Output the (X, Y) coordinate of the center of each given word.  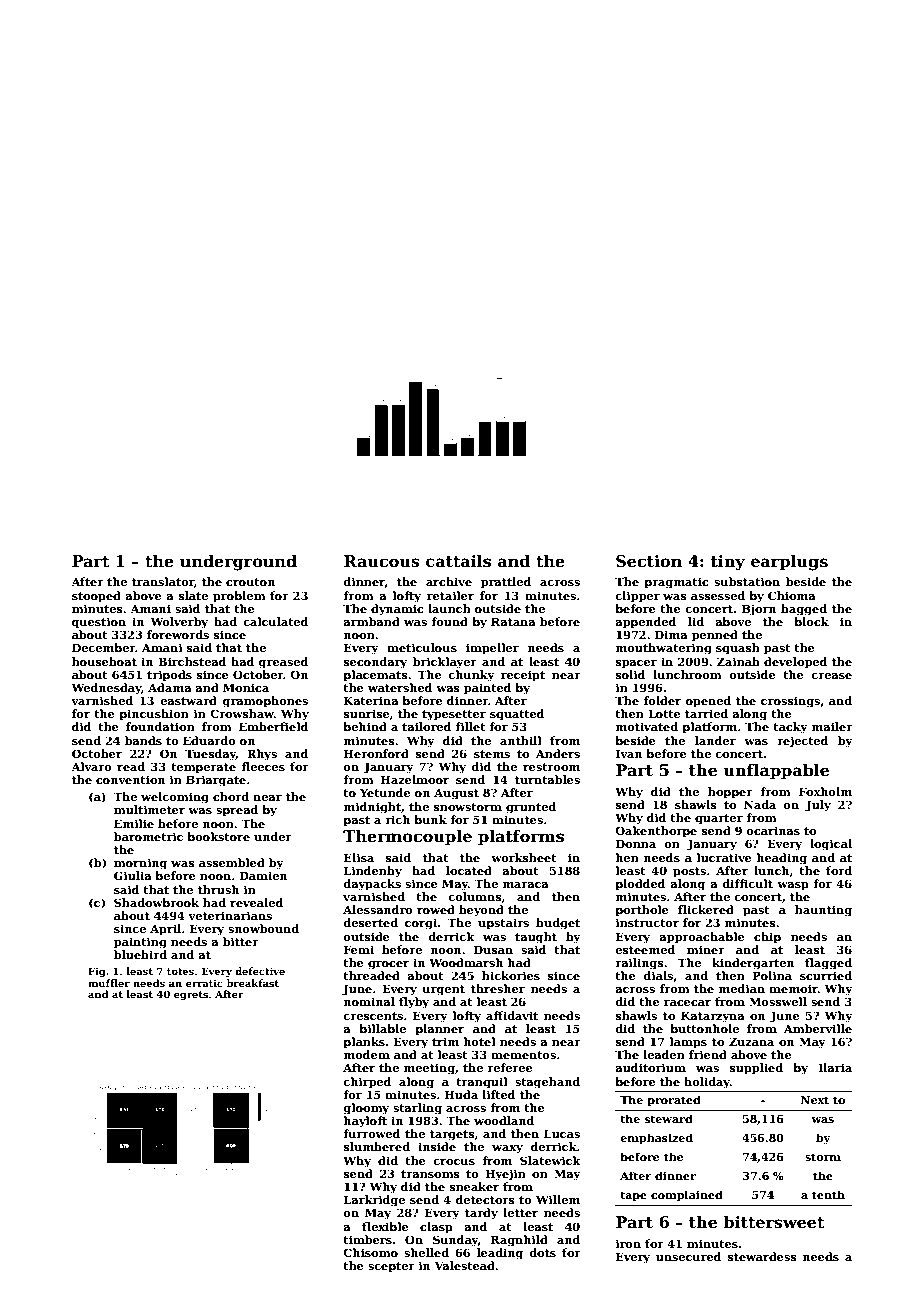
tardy (481, 1214)
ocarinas (773, 830)
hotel (480, 1041)
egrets (191, 995)
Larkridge (374, 1201)
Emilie (134, 823)
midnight (372, 808)
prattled (506, 583)
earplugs (789, 562)
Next (815, 1100)
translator (163, 581)
